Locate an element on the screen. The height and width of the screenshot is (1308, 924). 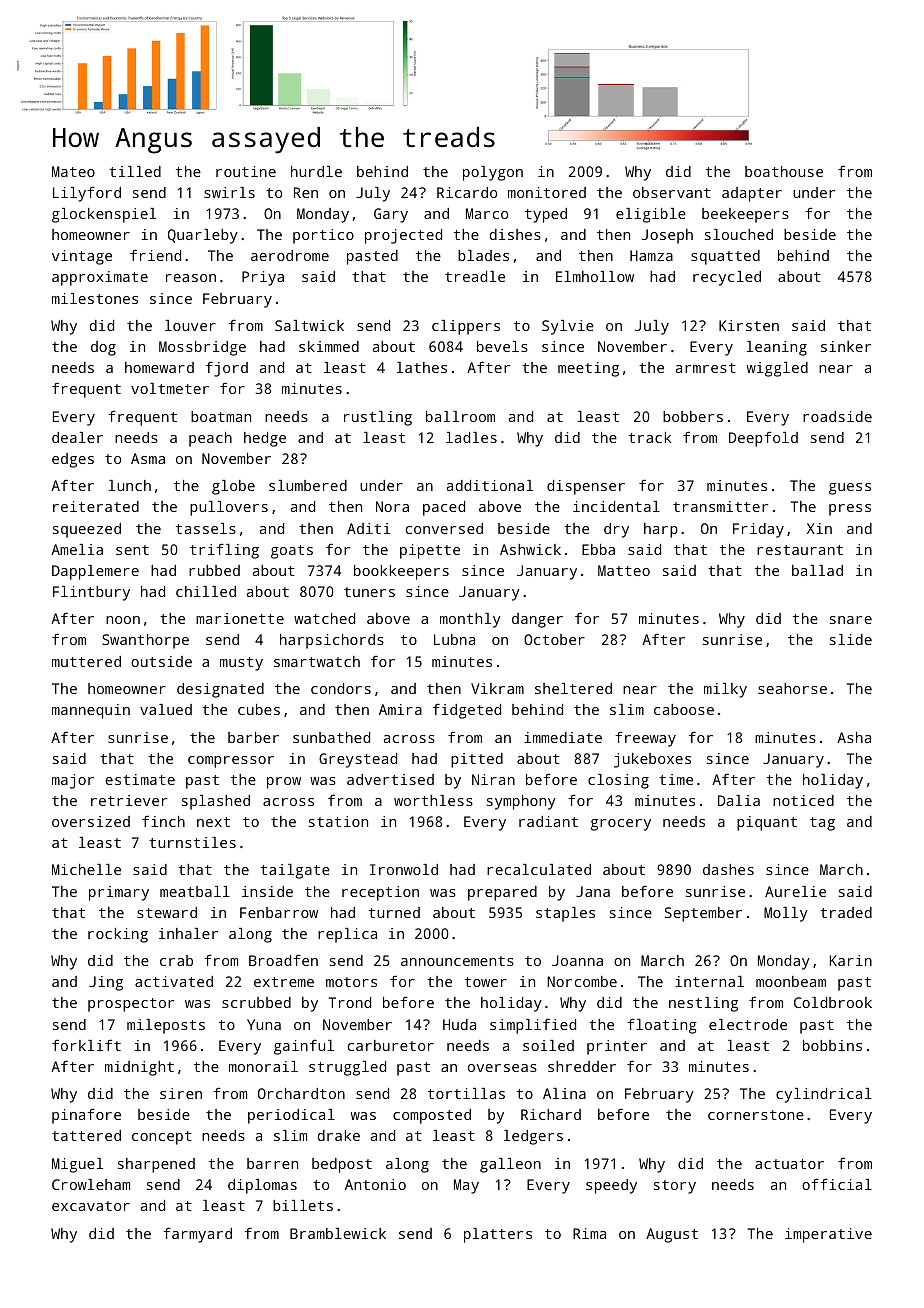
finch is located at coordinates (163, 821).
